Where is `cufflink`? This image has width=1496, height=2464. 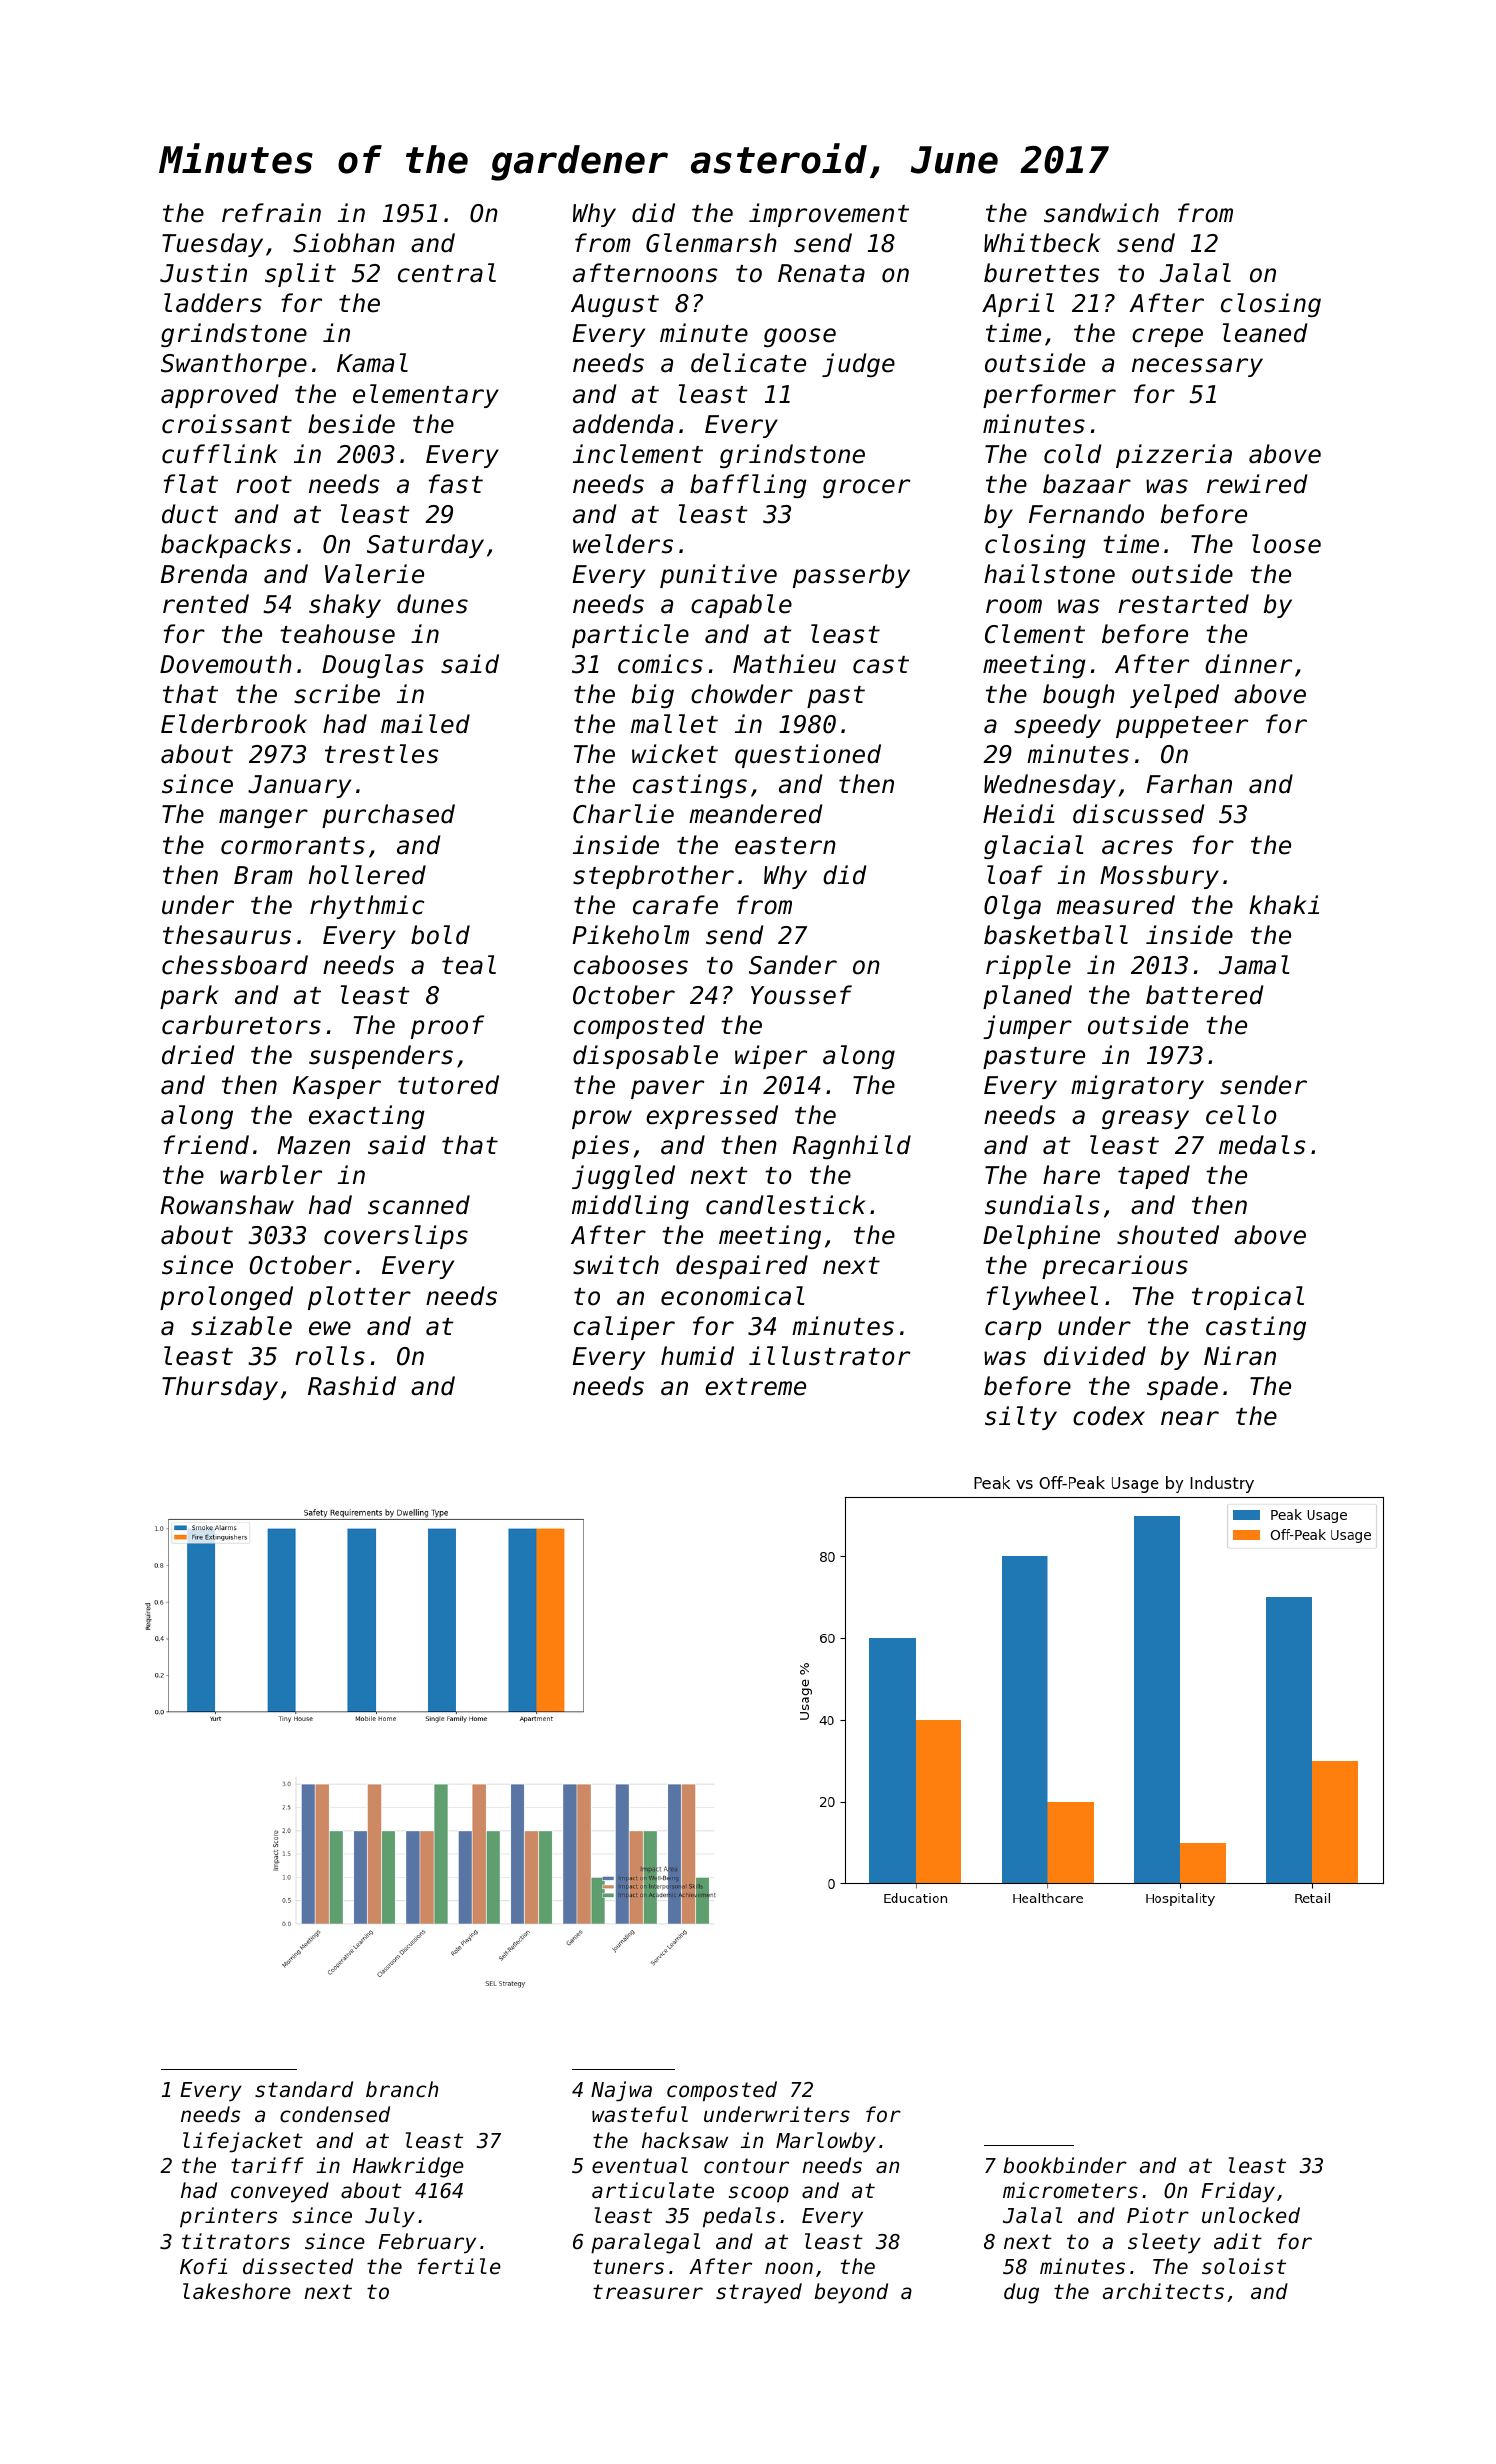 cufflink is located at coordinates (219, 454).
